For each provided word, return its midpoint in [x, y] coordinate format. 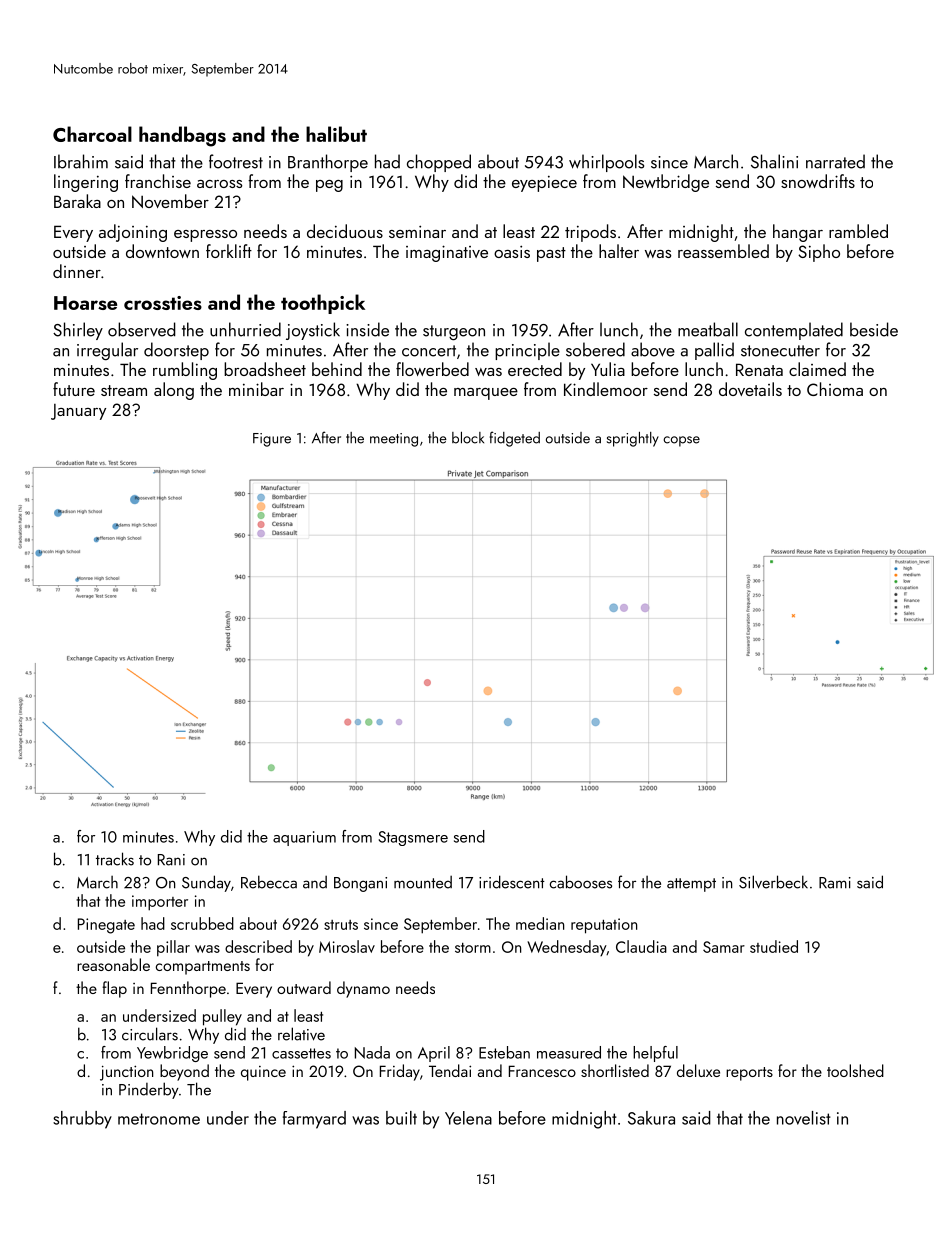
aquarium [304, 838]
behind [337, 369]
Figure [272, 440]
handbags [182, 136]
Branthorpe [328, 163]
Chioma [835, 389]
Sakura [651, 1118]
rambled [858, 231]
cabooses [581, 882]
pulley [222, 1017]
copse [681, 441]
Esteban [504, 1052]
